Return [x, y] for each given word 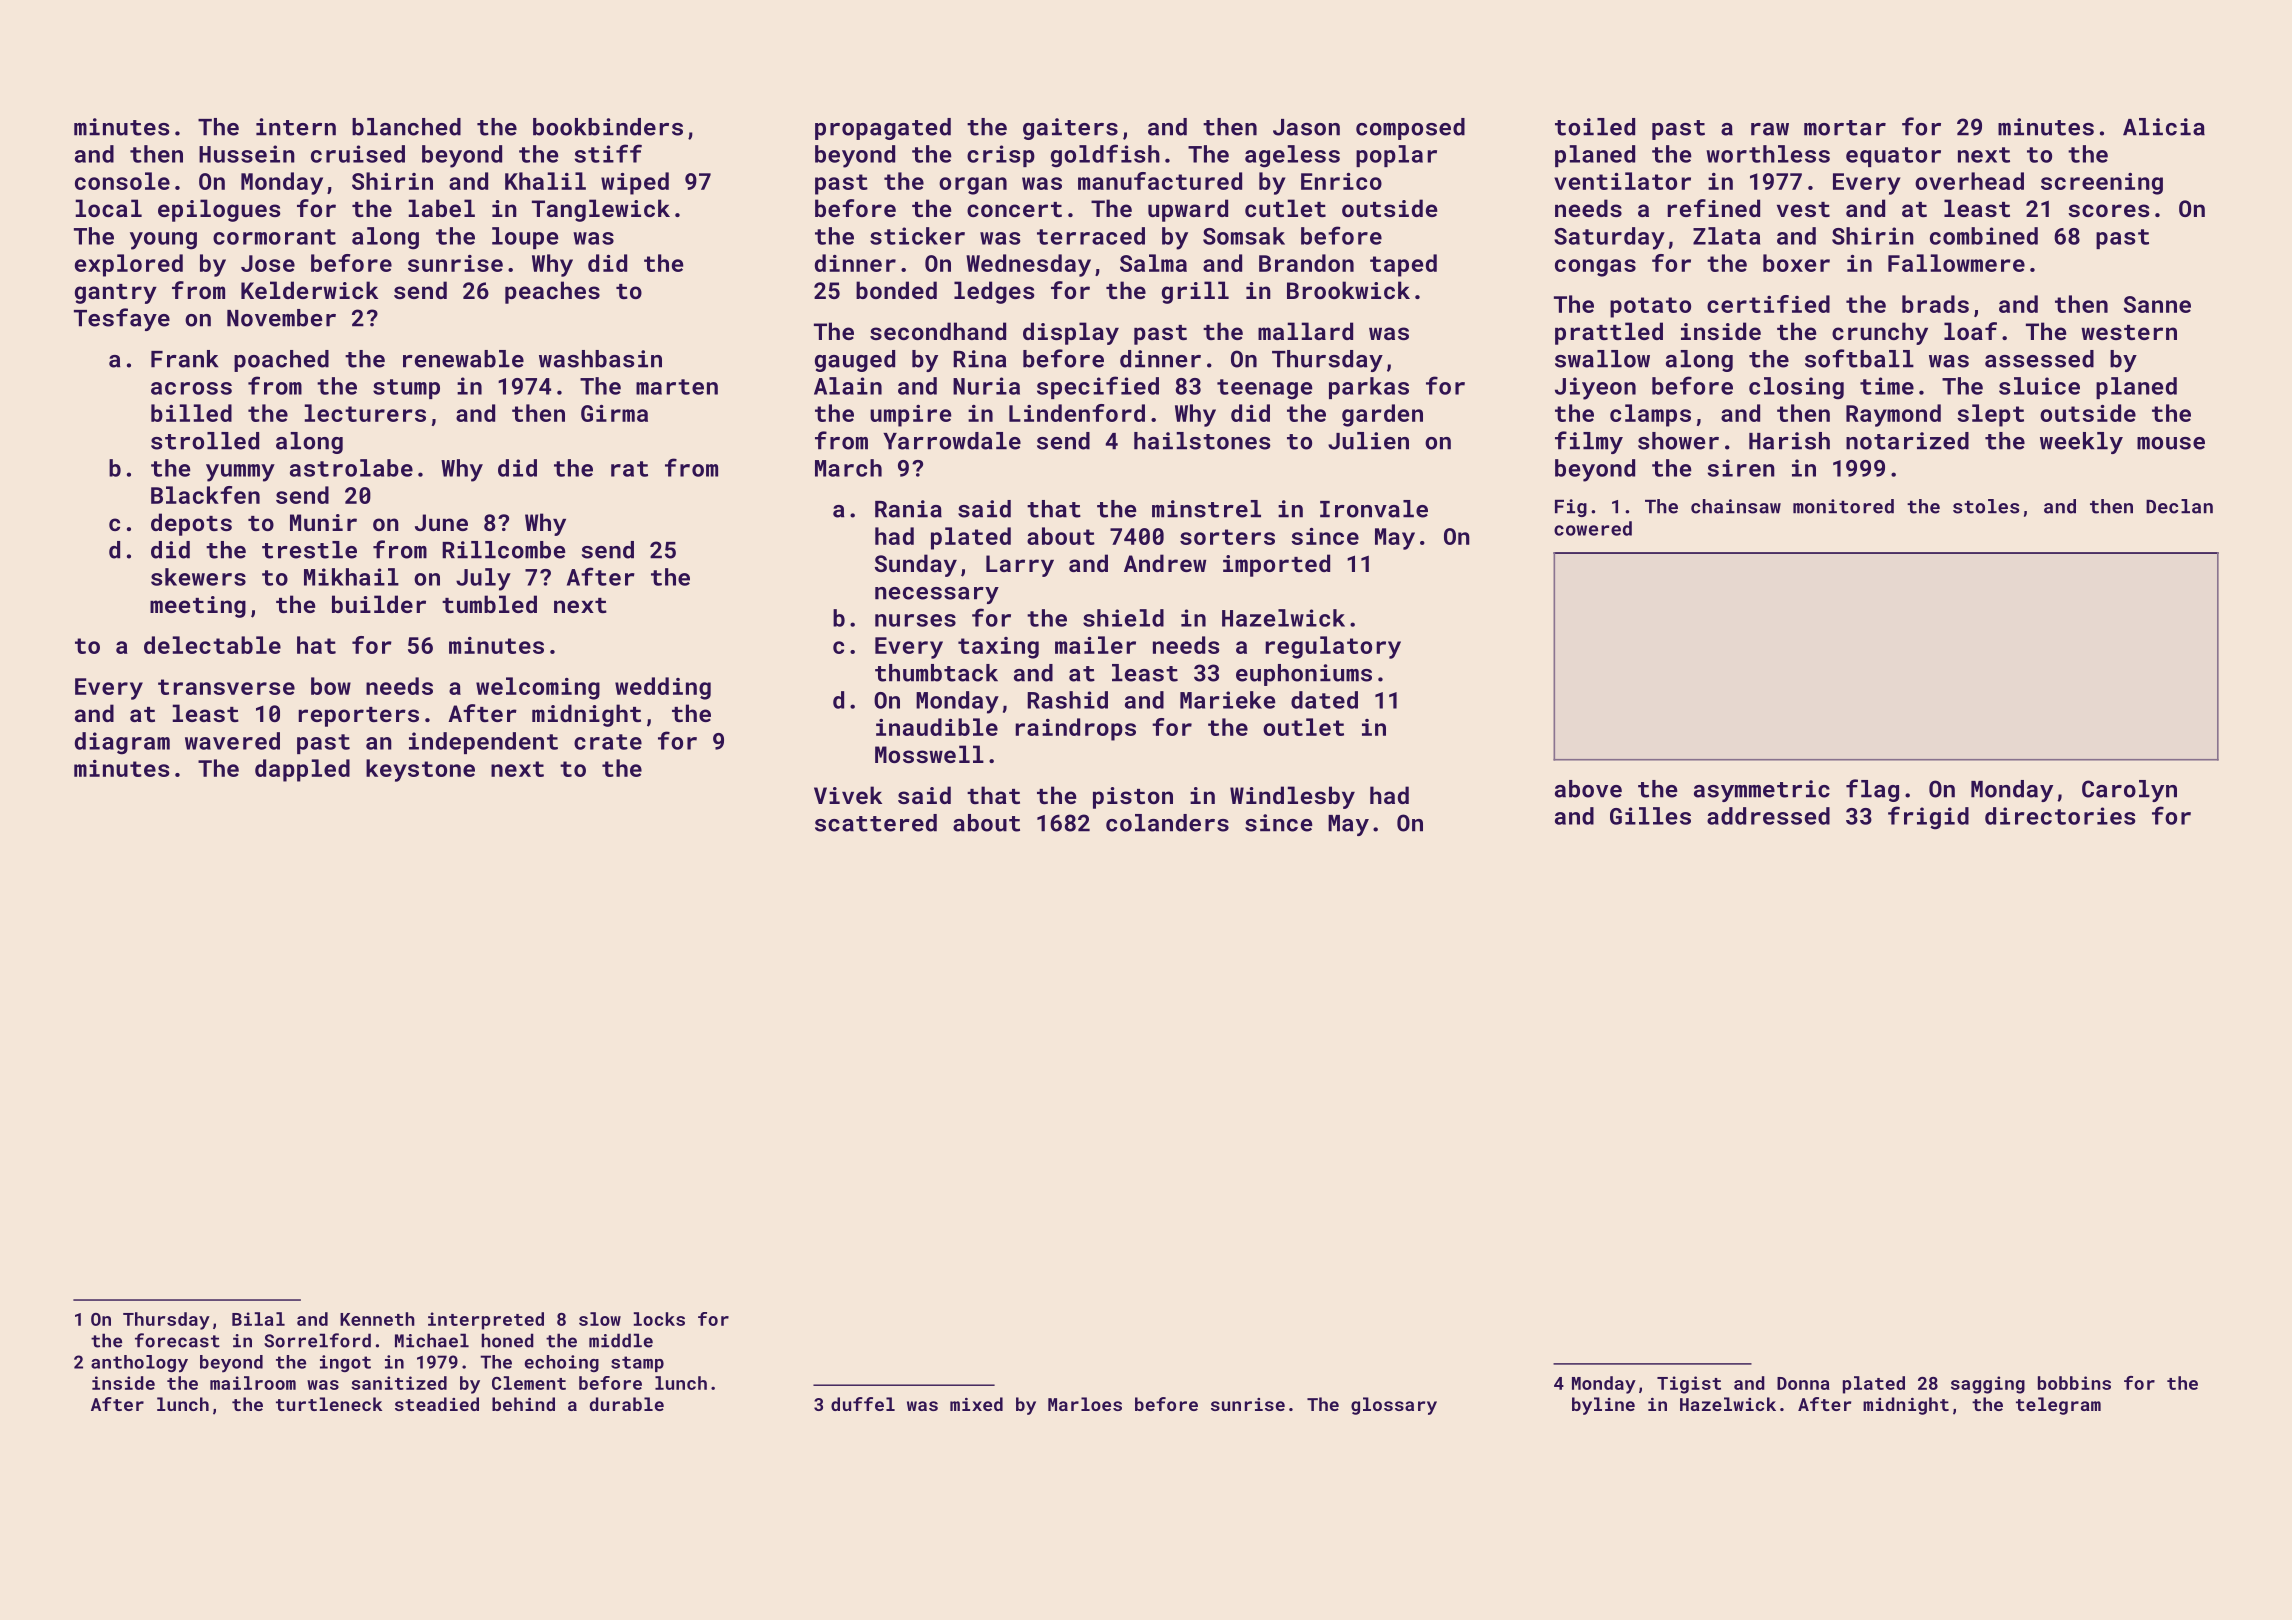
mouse [2171, 443]
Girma [614, 413]
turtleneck [329, 1404]
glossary [1394, 1406]
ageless [1292, 156]
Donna [1803, 1383]
